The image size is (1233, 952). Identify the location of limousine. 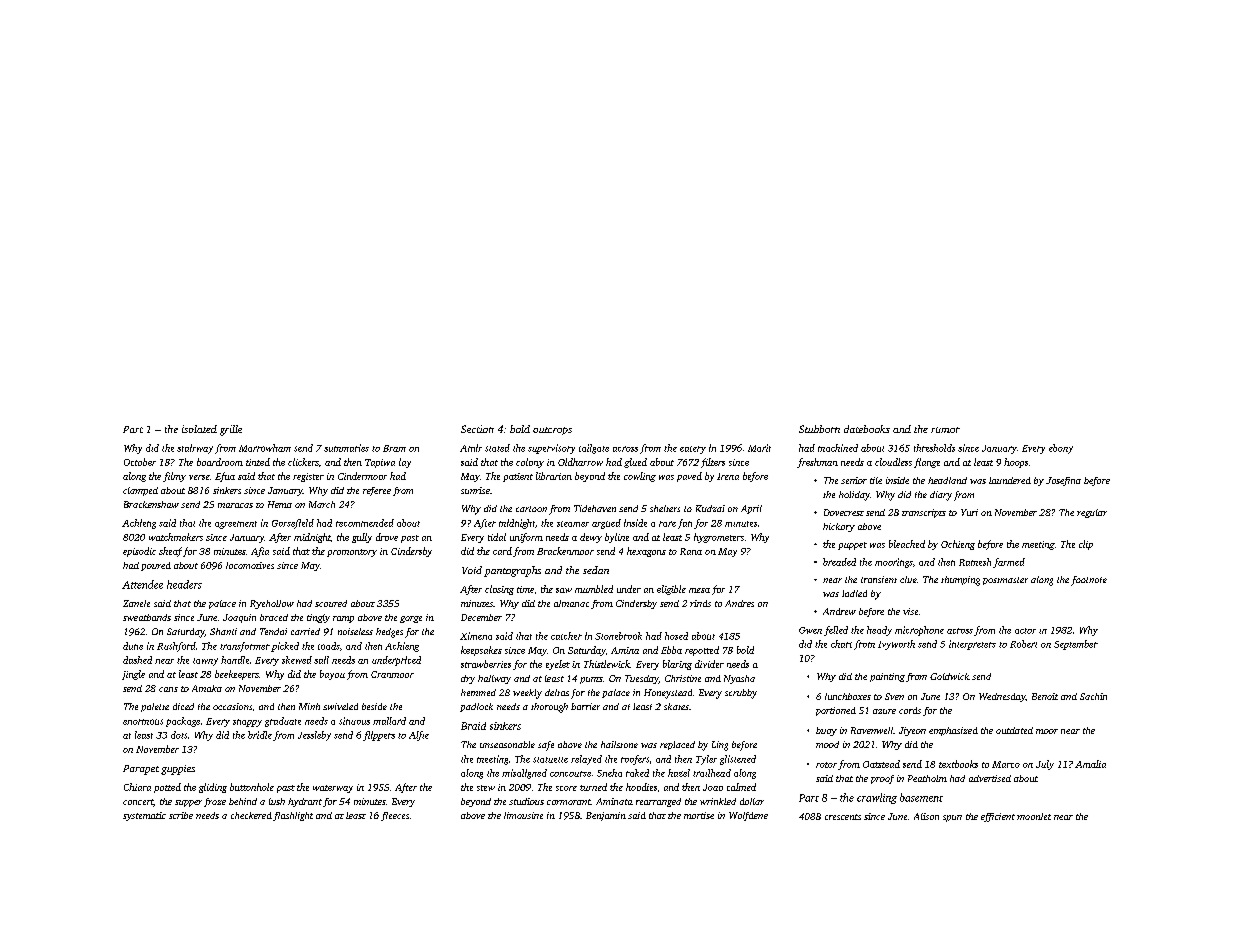
(523, 815).
